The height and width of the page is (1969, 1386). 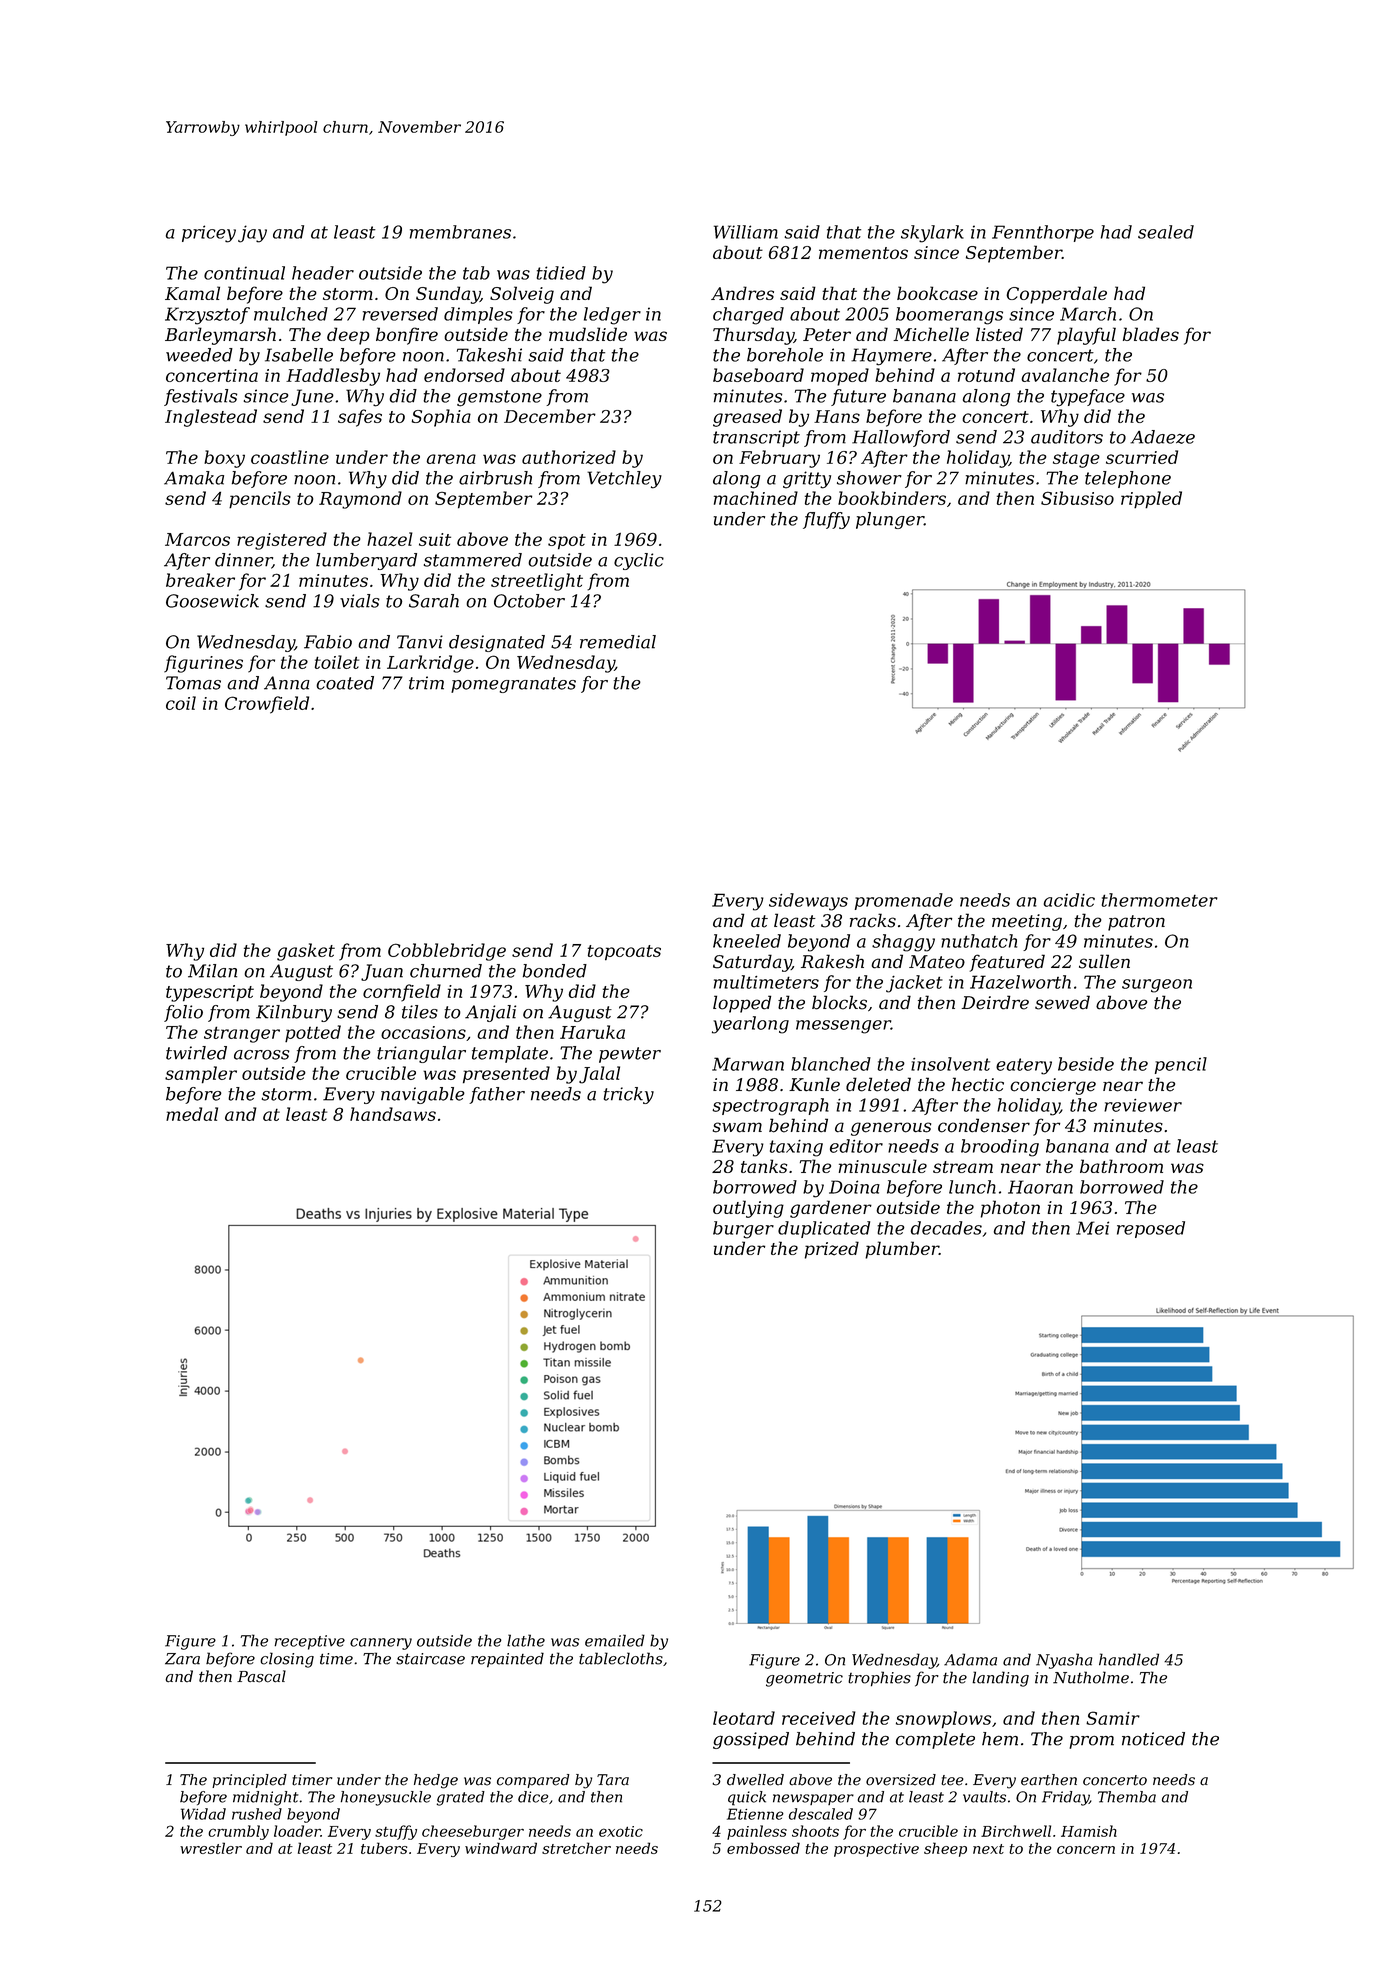 I want to click on concern, so click(x=1086, y=1850).
